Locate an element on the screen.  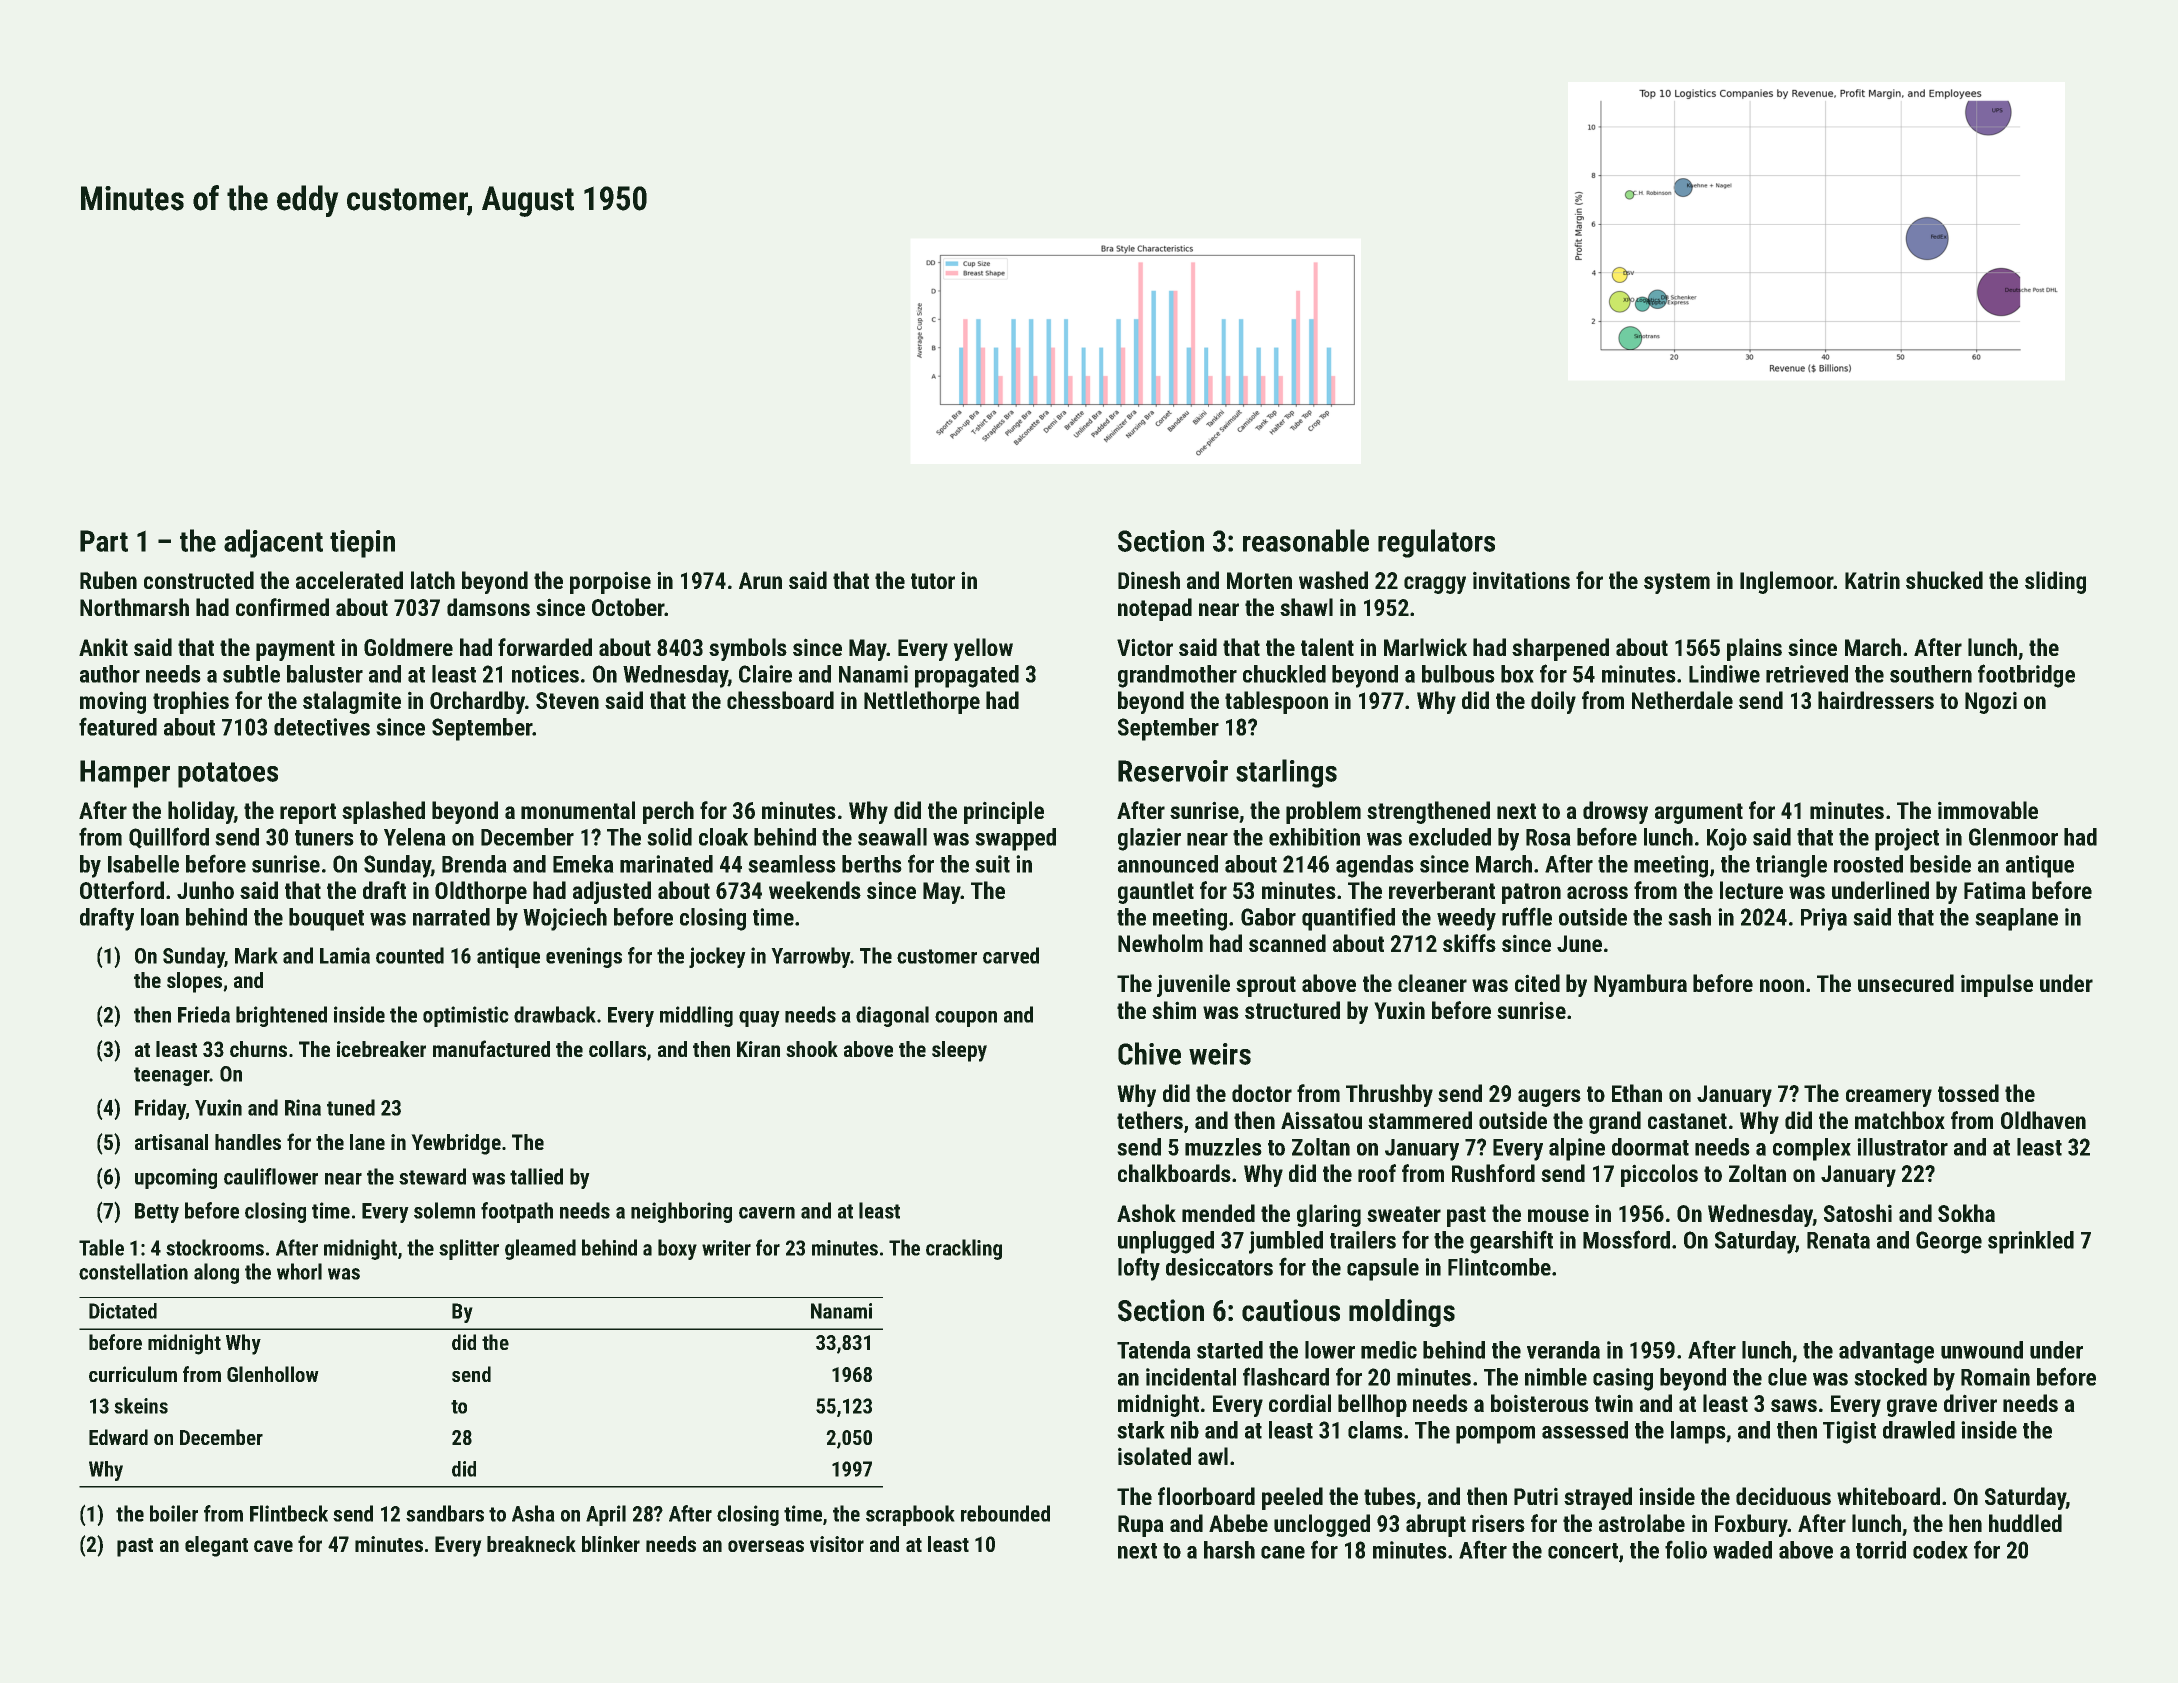
sliding is located at coordinates (2055, 582).
